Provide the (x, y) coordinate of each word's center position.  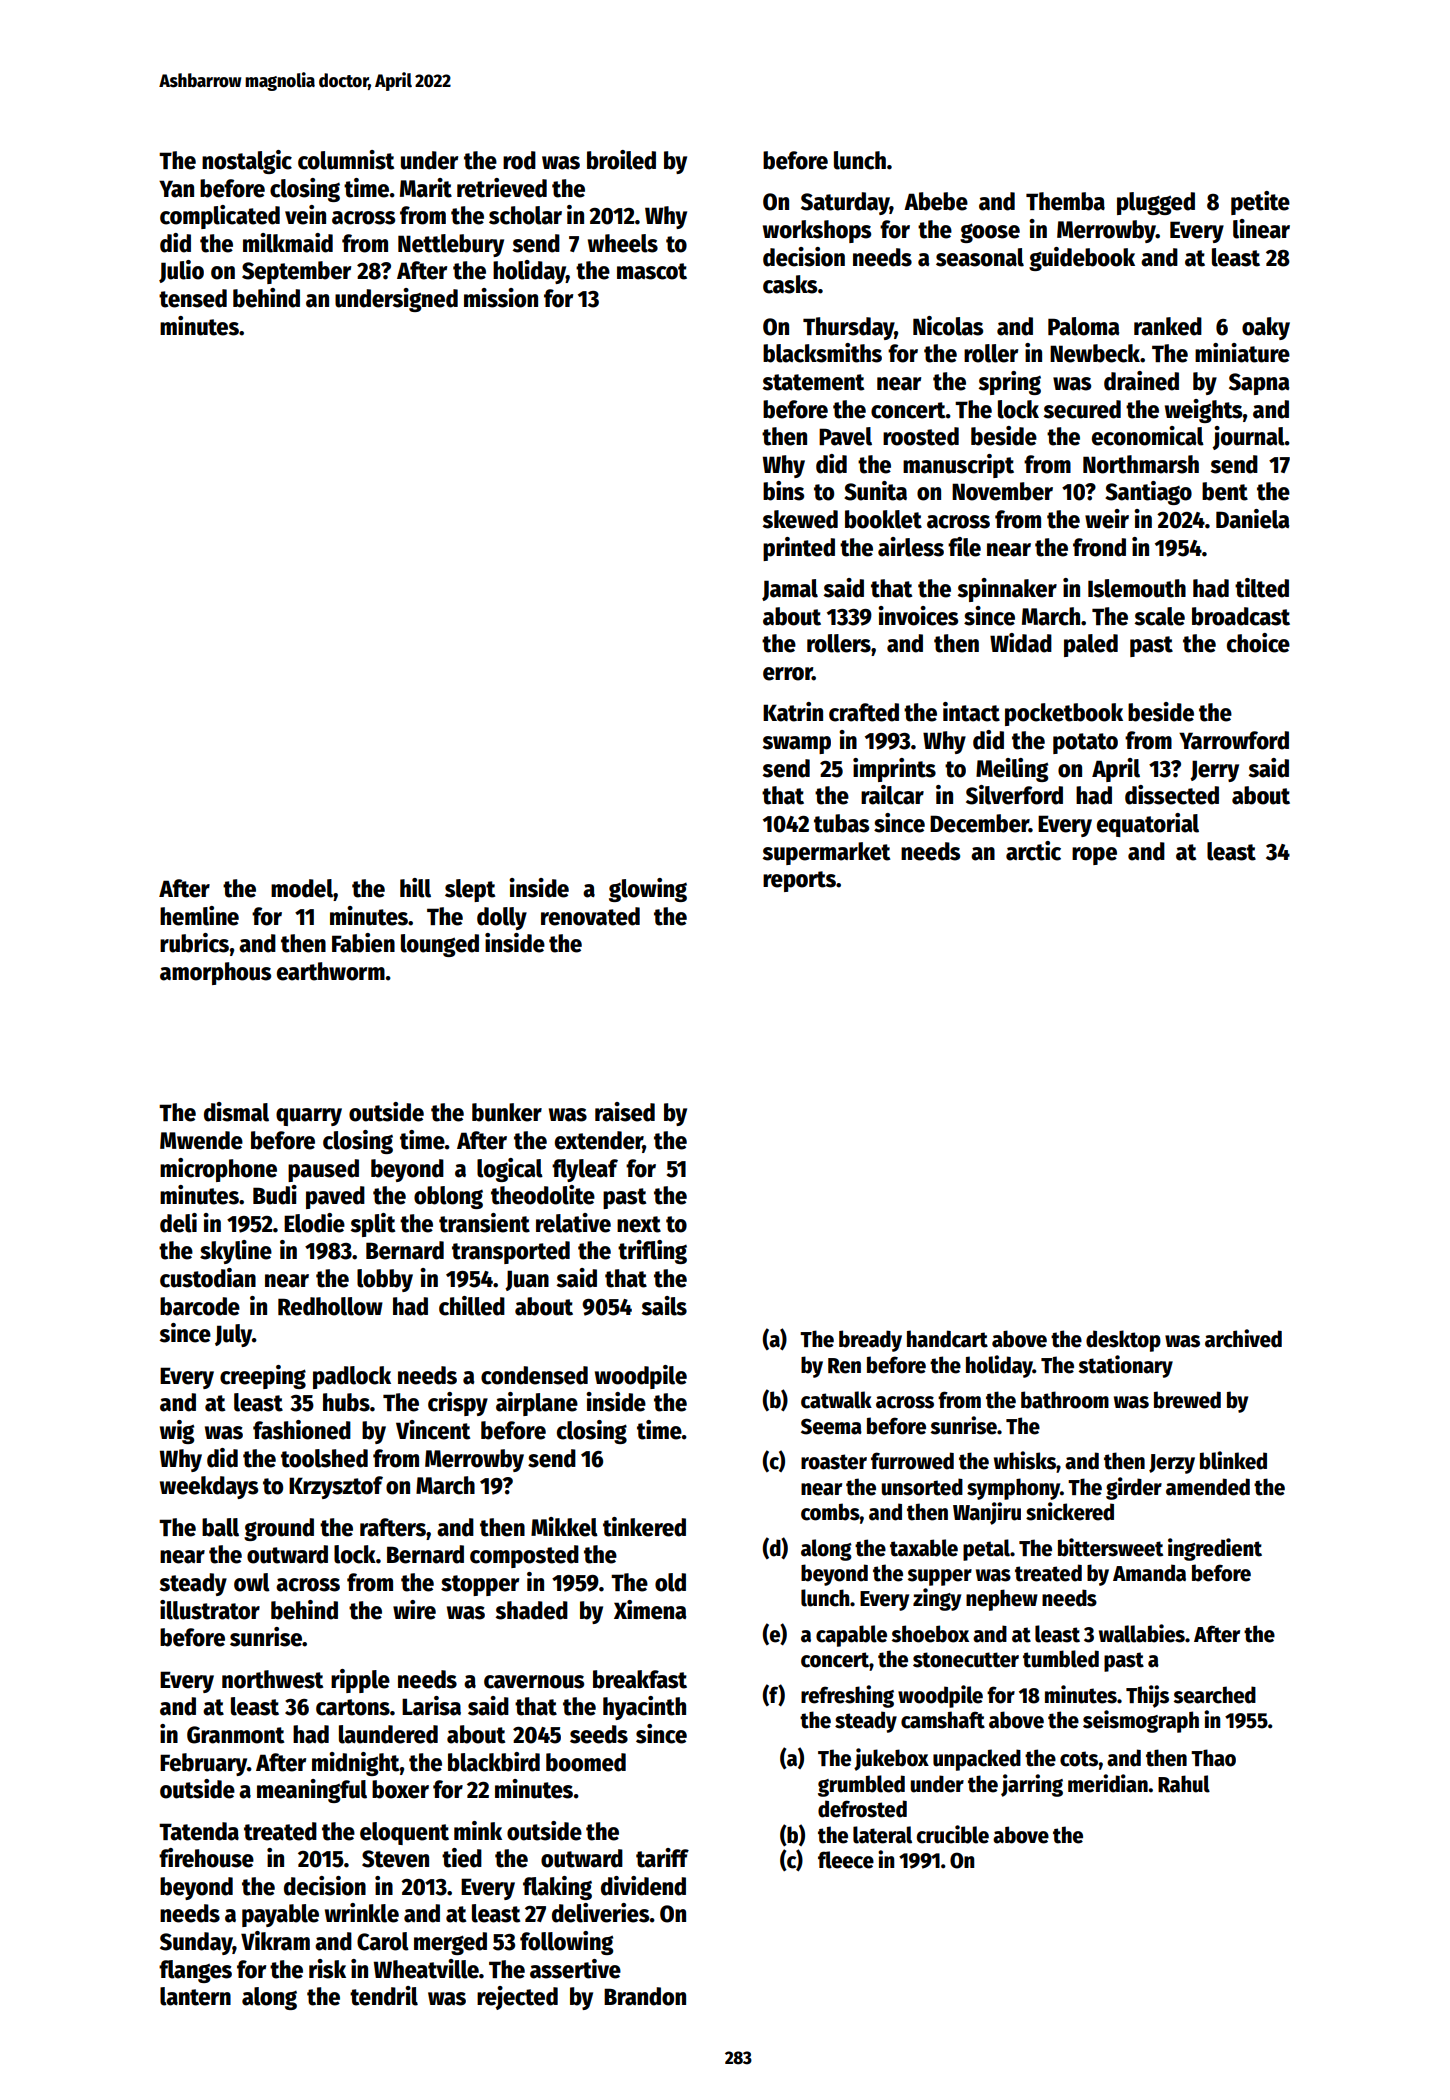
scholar (525, 215)
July (233, 1335)
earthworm (331, 971)
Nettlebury (451, 245)
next (639, 1224)
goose (990, 233)
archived (1243, 1338)
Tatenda (199, 1831)
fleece (846, 1860)
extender (599, 1141)
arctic (1033, 851)
